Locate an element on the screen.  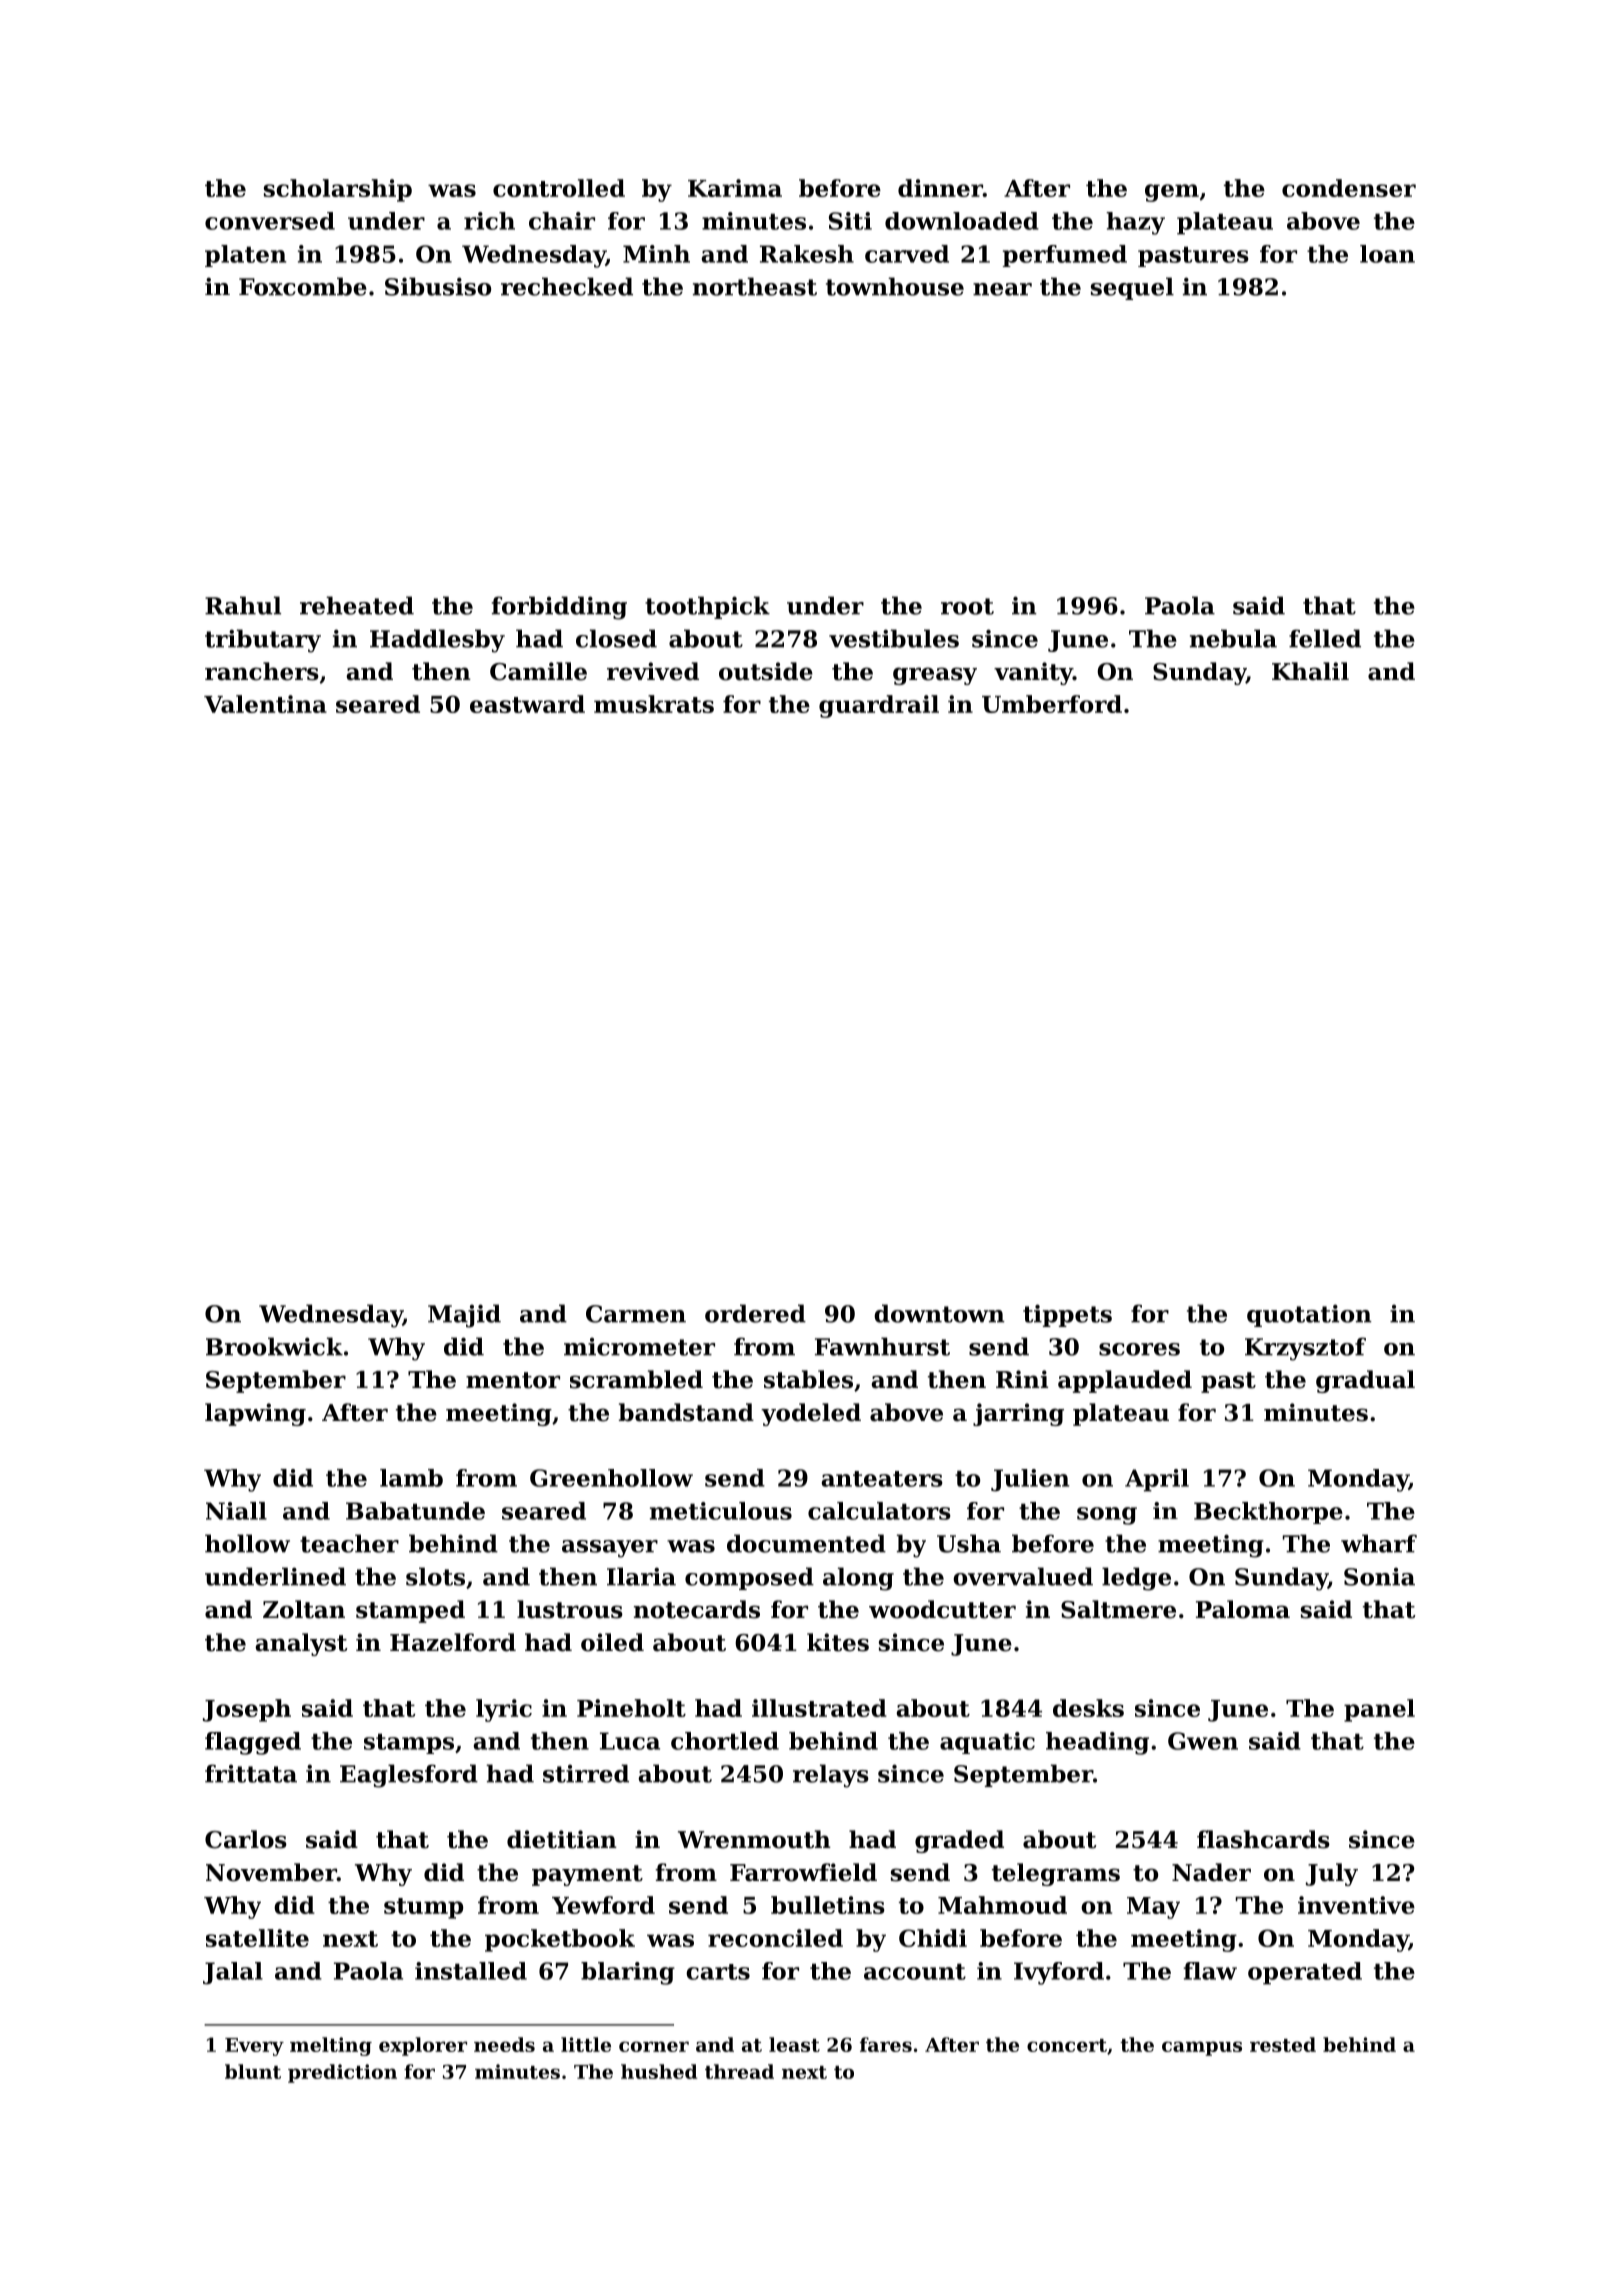
campus is located at coordinates (1202, 2048).
